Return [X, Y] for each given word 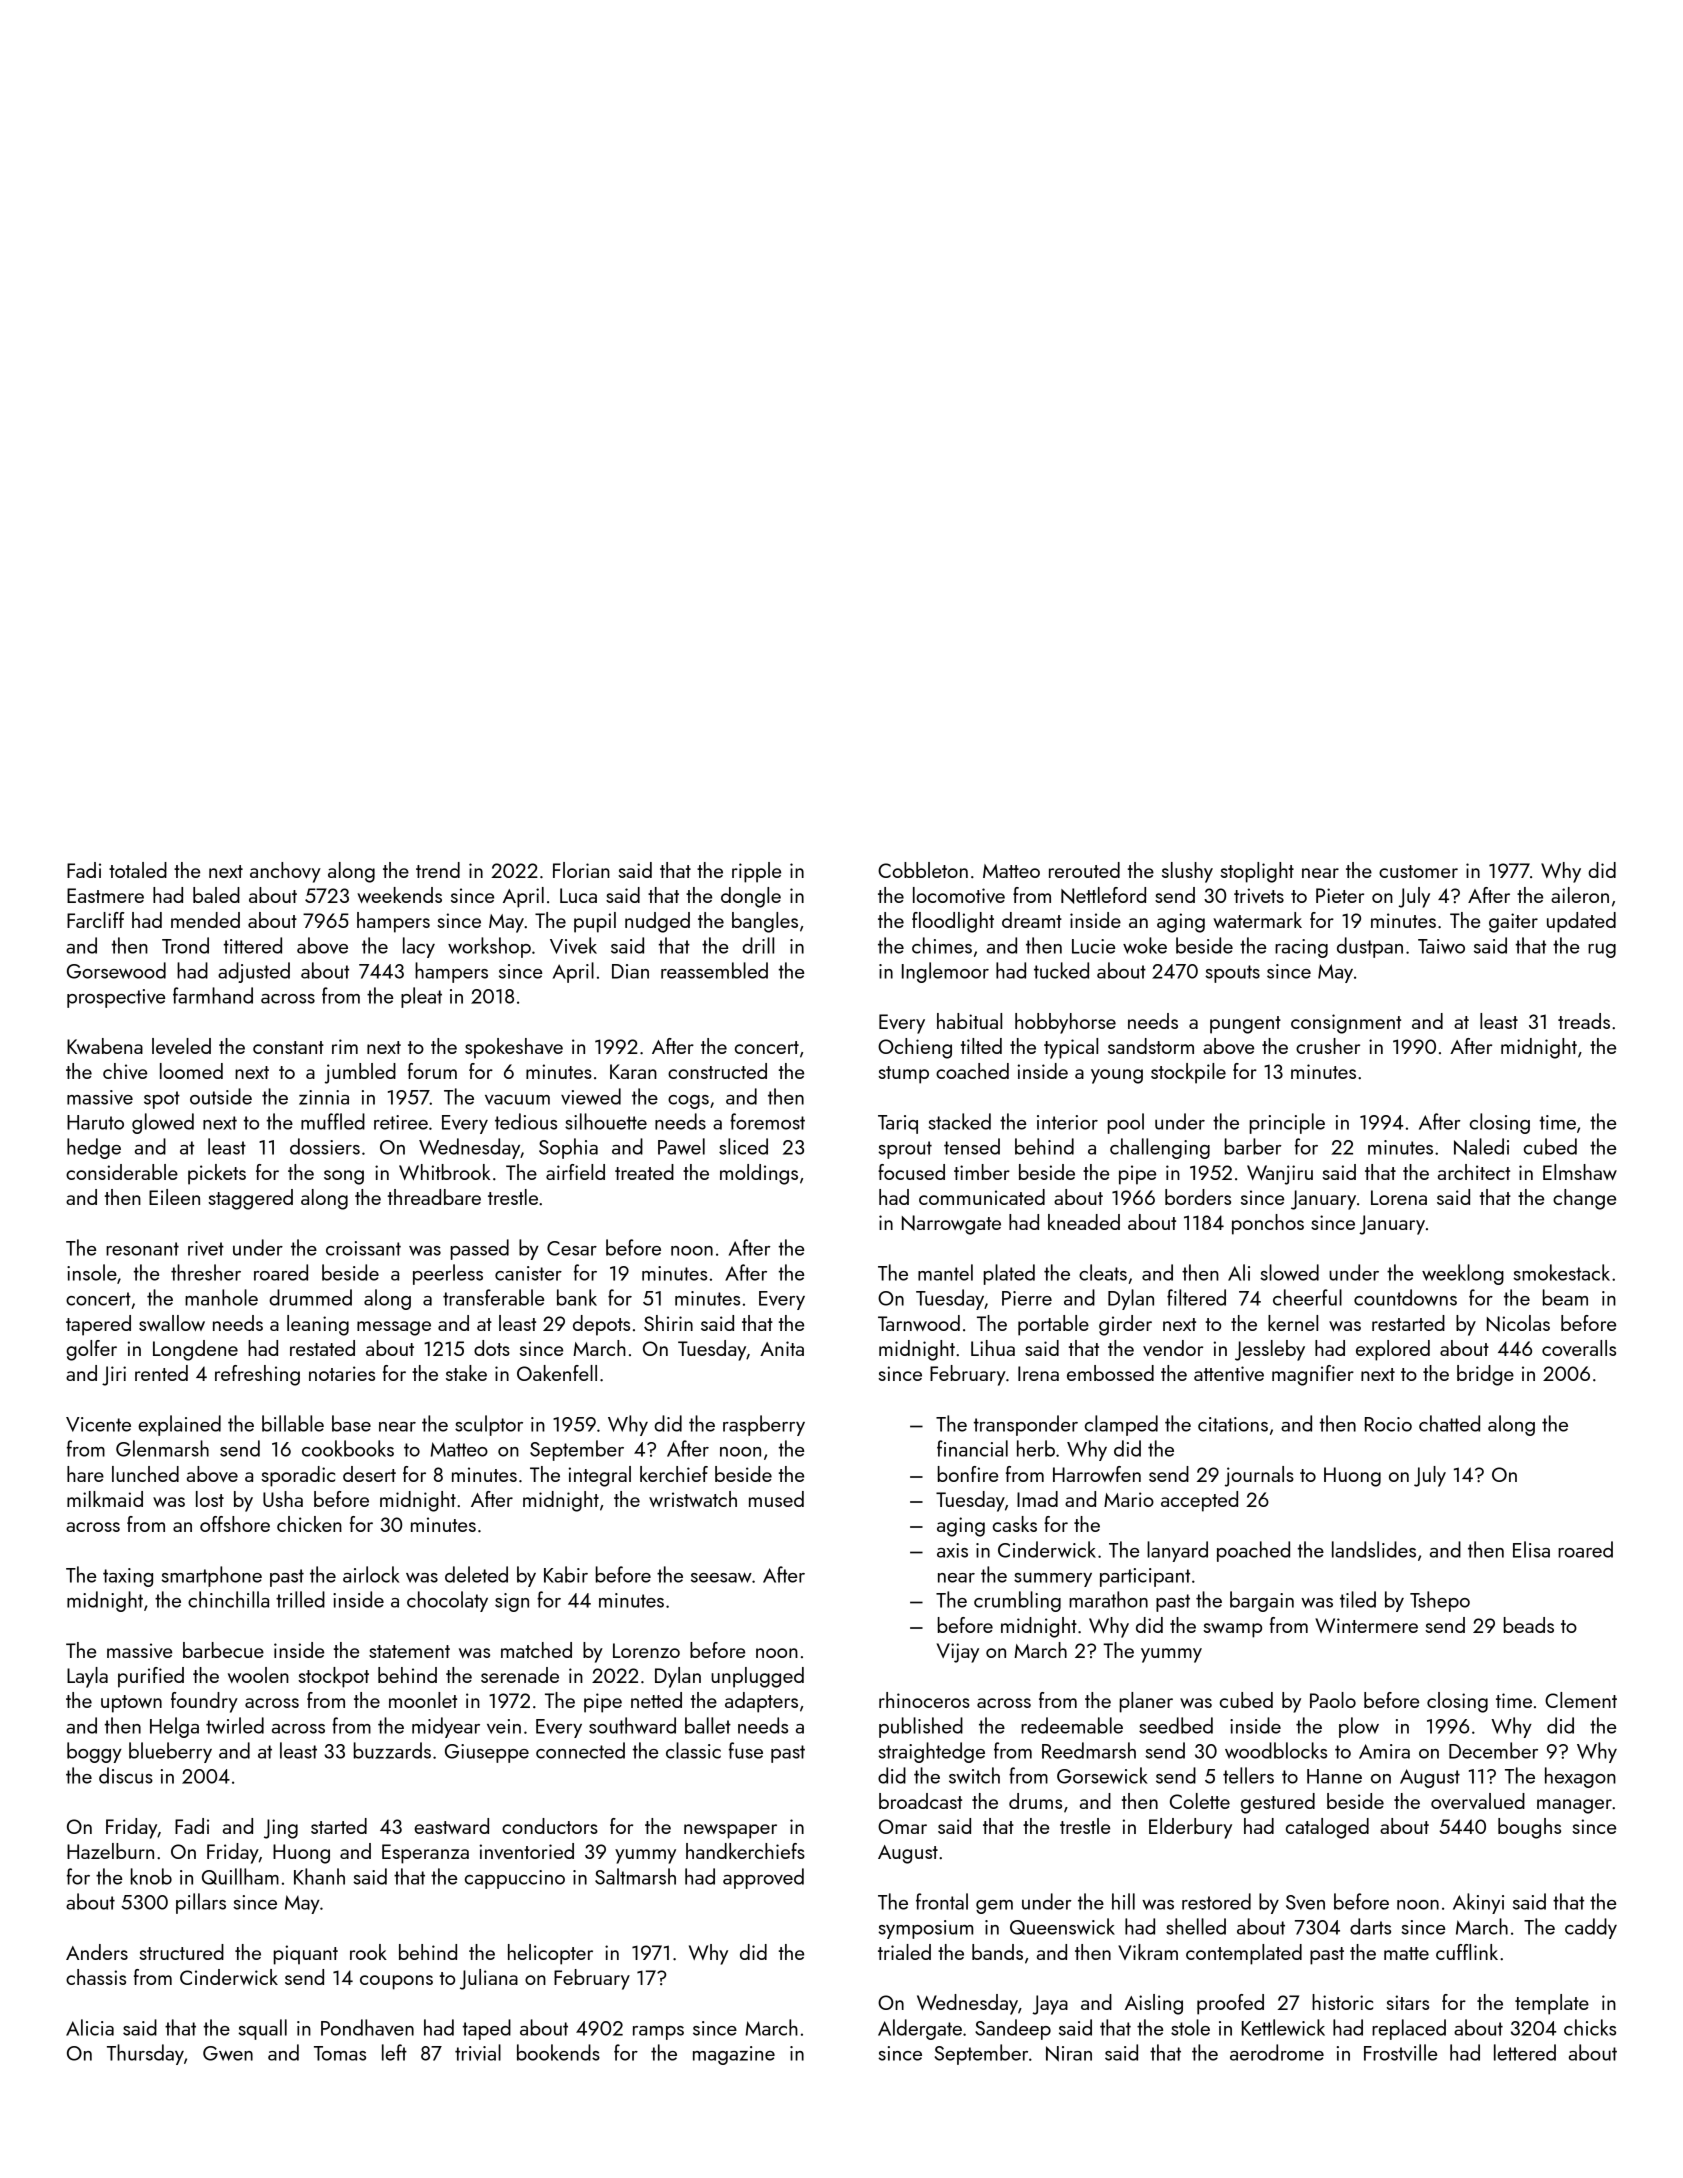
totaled [138, 870]
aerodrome [1277, 2052]
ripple [756, 872]
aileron [1580, 895]
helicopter [550, 1954]
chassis [96, 1977]
